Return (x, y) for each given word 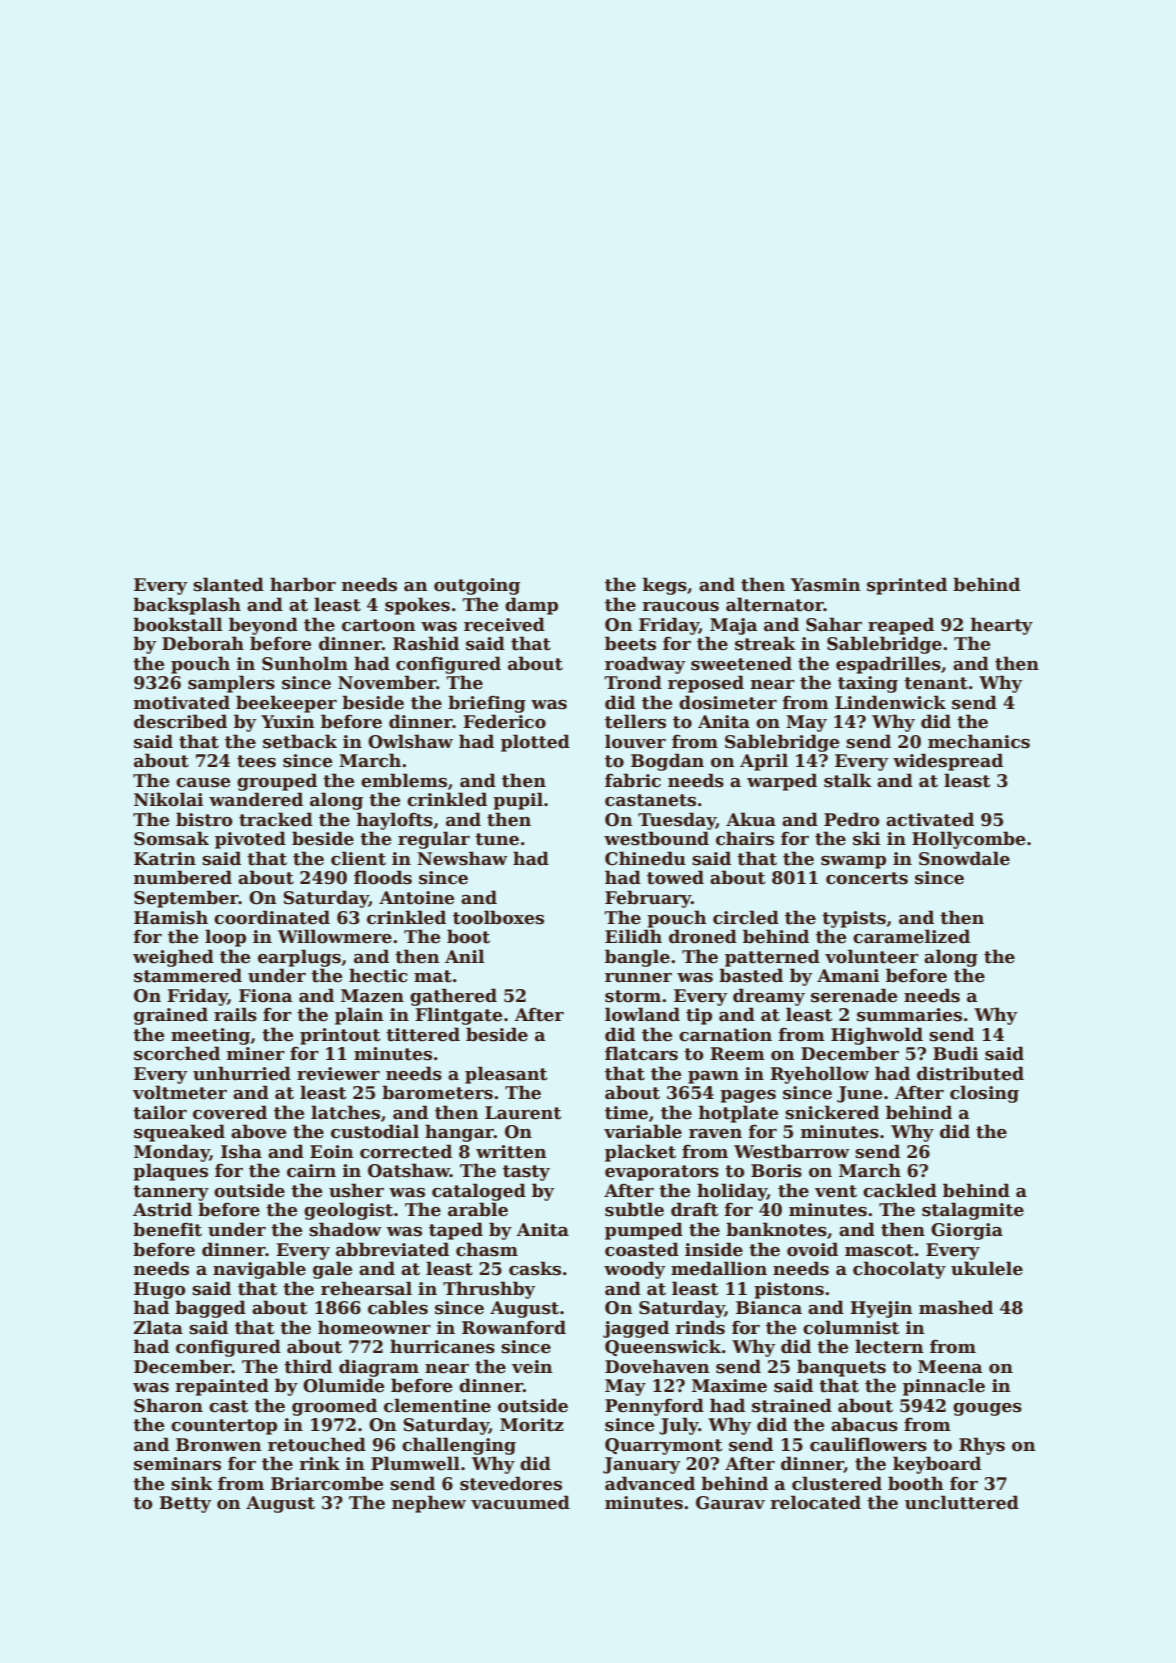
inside (714, 1249)
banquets (841, 1368)
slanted (228, 584)
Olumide (344, 1385)
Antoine (417, 898)
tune (497, 839)
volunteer (872, 956)
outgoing (477, 586)
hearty (1002, 626)
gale (333, 1270)
